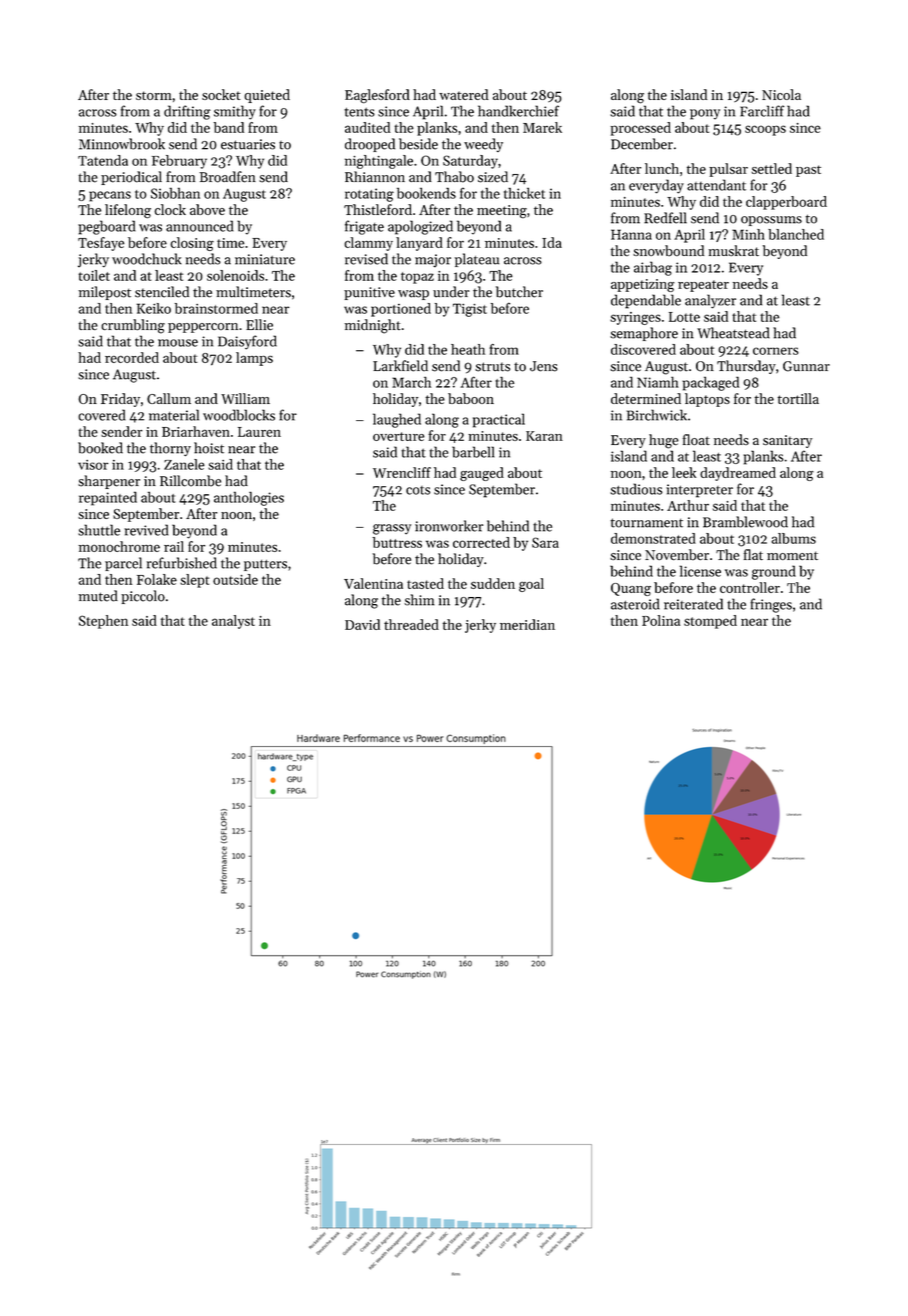  Describe the element at coordinates (370, 145) in the screenshot. I see `drooped` at that location.
